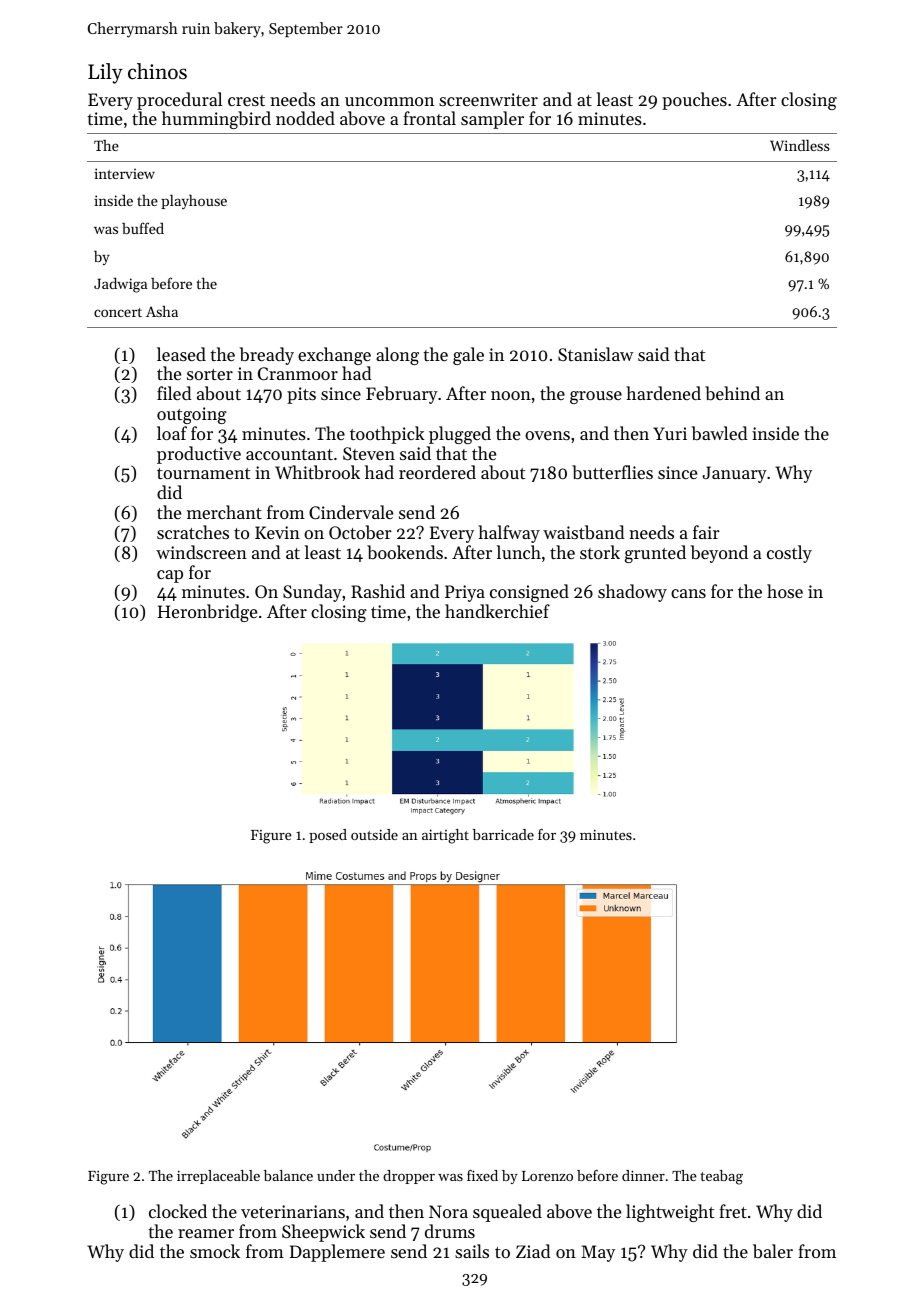 This screenshot has width=924, height=1308. Describe the element at coordinates (181, 354) in the screenshot. I see `leased` at that location.
